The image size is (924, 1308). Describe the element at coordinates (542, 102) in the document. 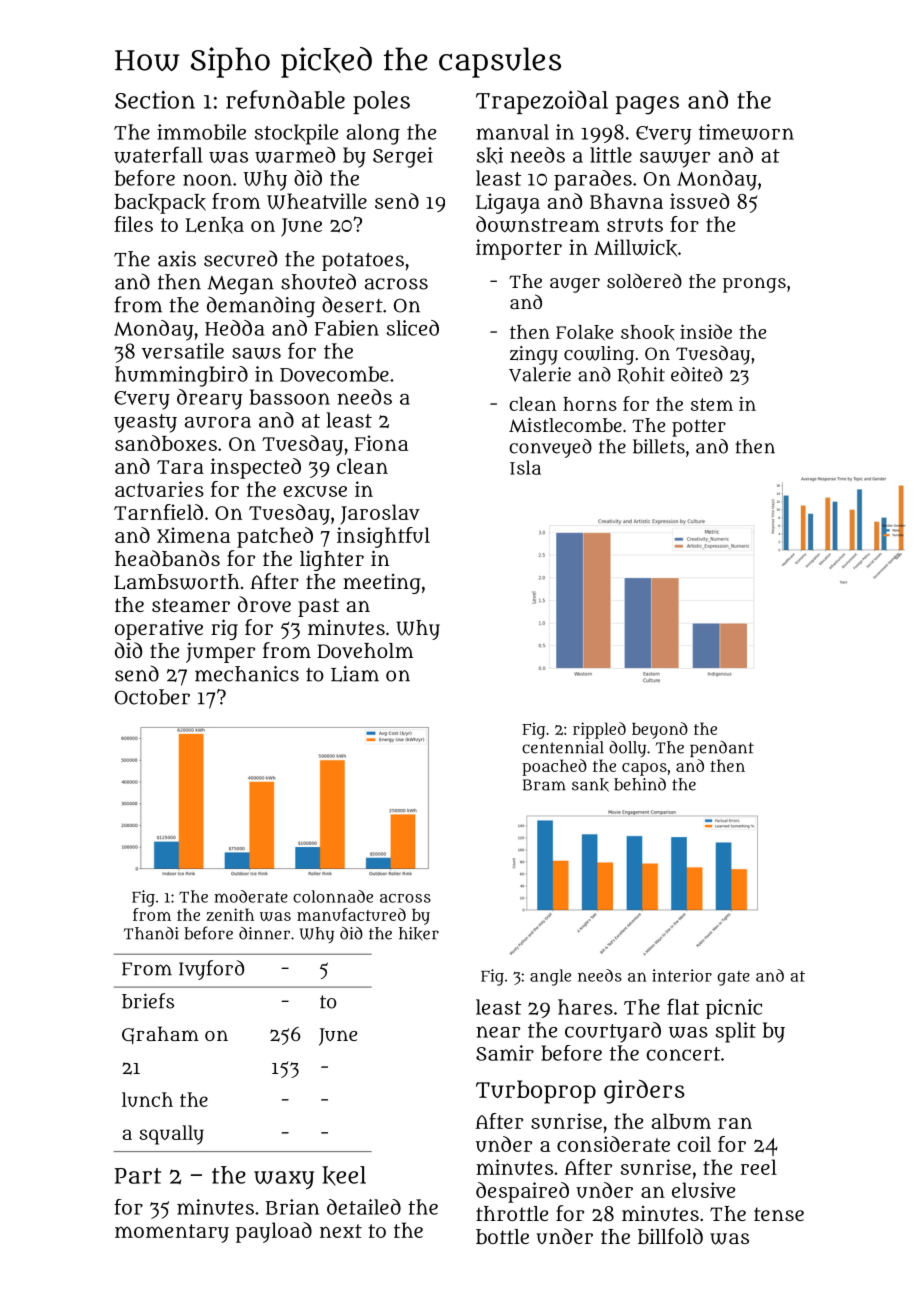

I see `Trapezoidal` at that location.
